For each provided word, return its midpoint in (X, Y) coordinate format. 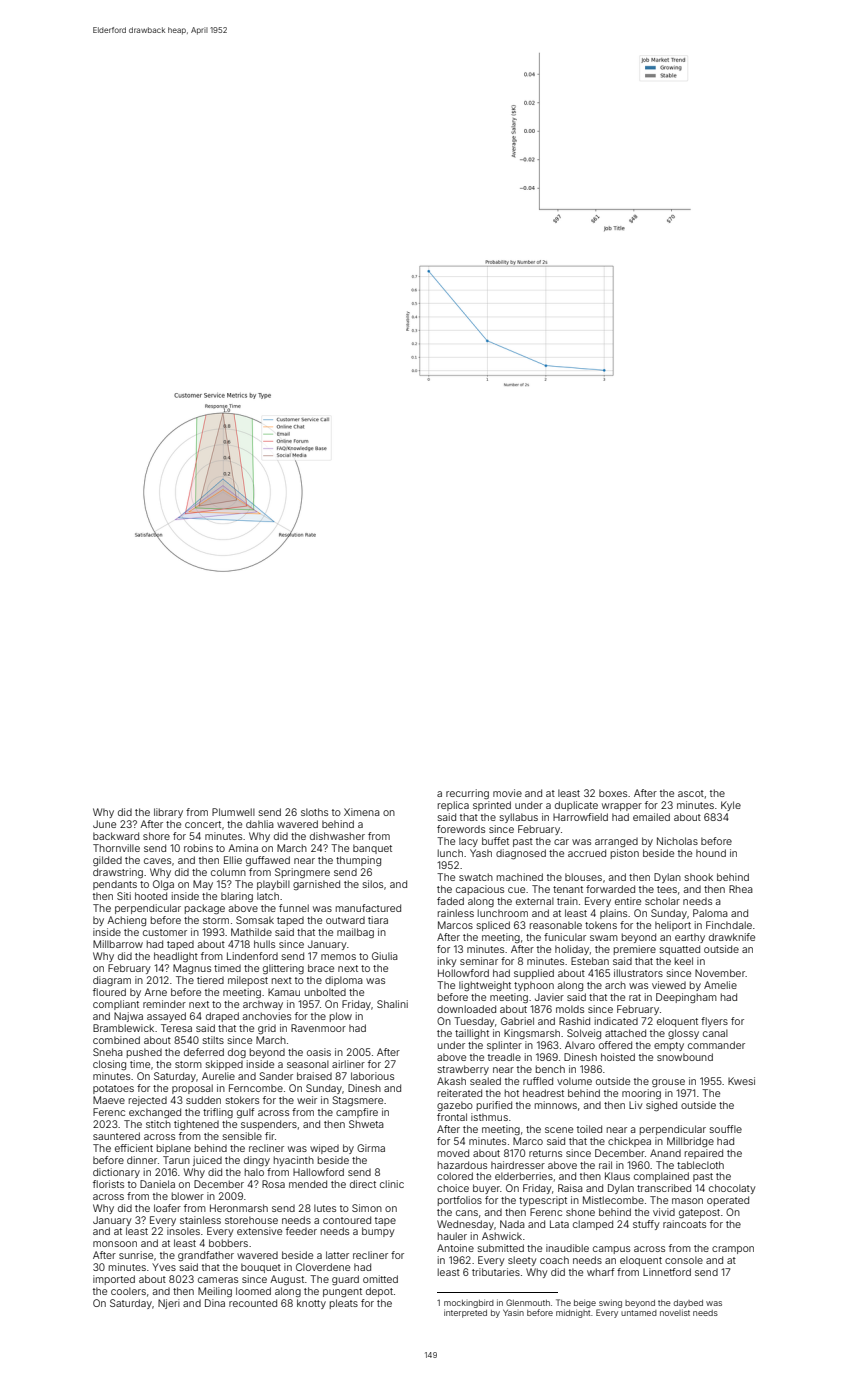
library (168, 813)
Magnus (192, 969)
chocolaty (732, 1189)
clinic (392, 1184)
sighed (661, 1106)
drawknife (732, 937)
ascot (691, 793)
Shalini (392, 1004)
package (205, 909)
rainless (456, 913)
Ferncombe (256, 1088)
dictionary (116, 1173)
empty (669, 1046)
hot (512, 1093)
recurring (467, 794)
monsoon (115, 1244)
